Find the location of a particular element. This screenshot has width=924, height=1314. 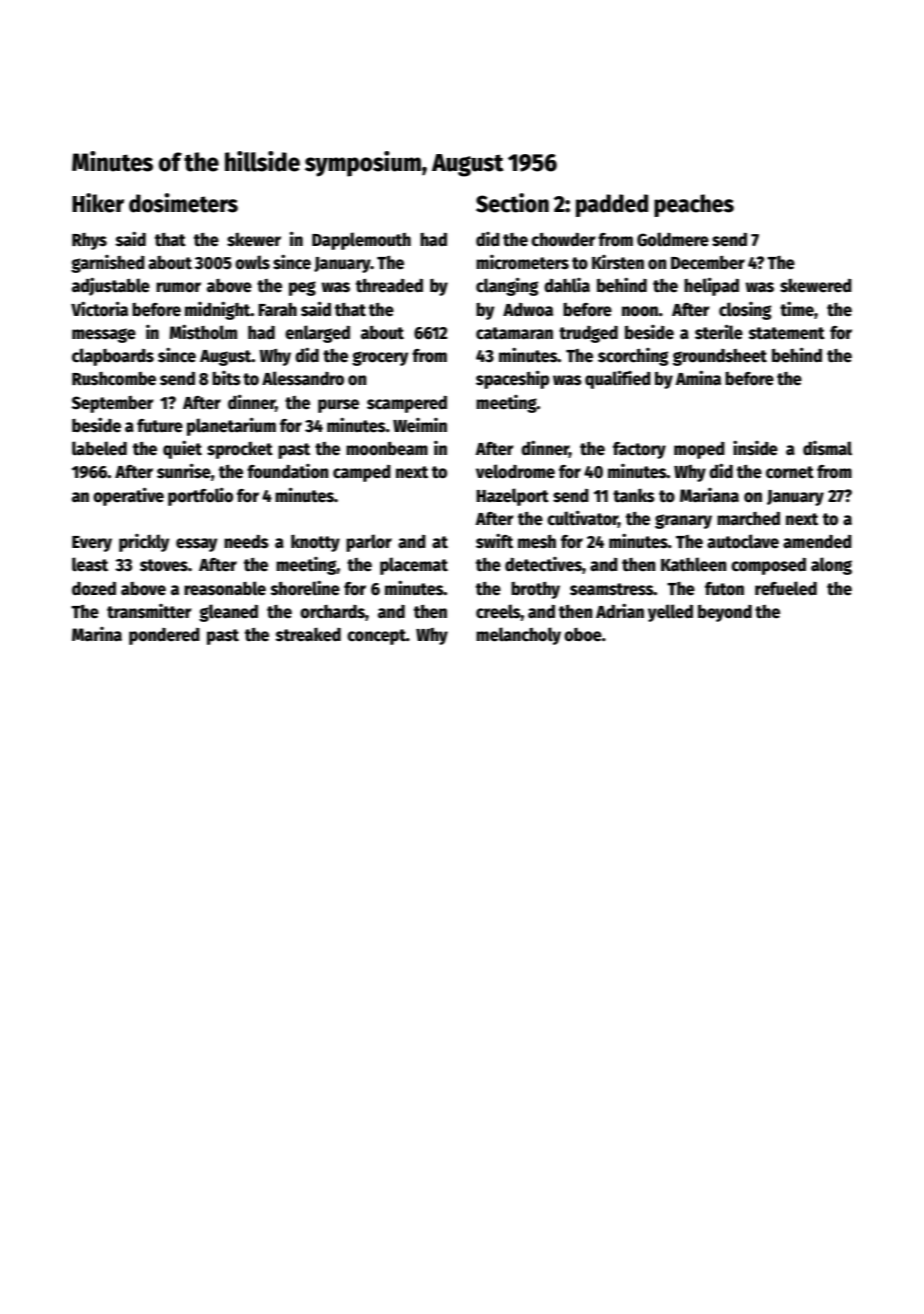

inside is located at coordinates (755, 448).
